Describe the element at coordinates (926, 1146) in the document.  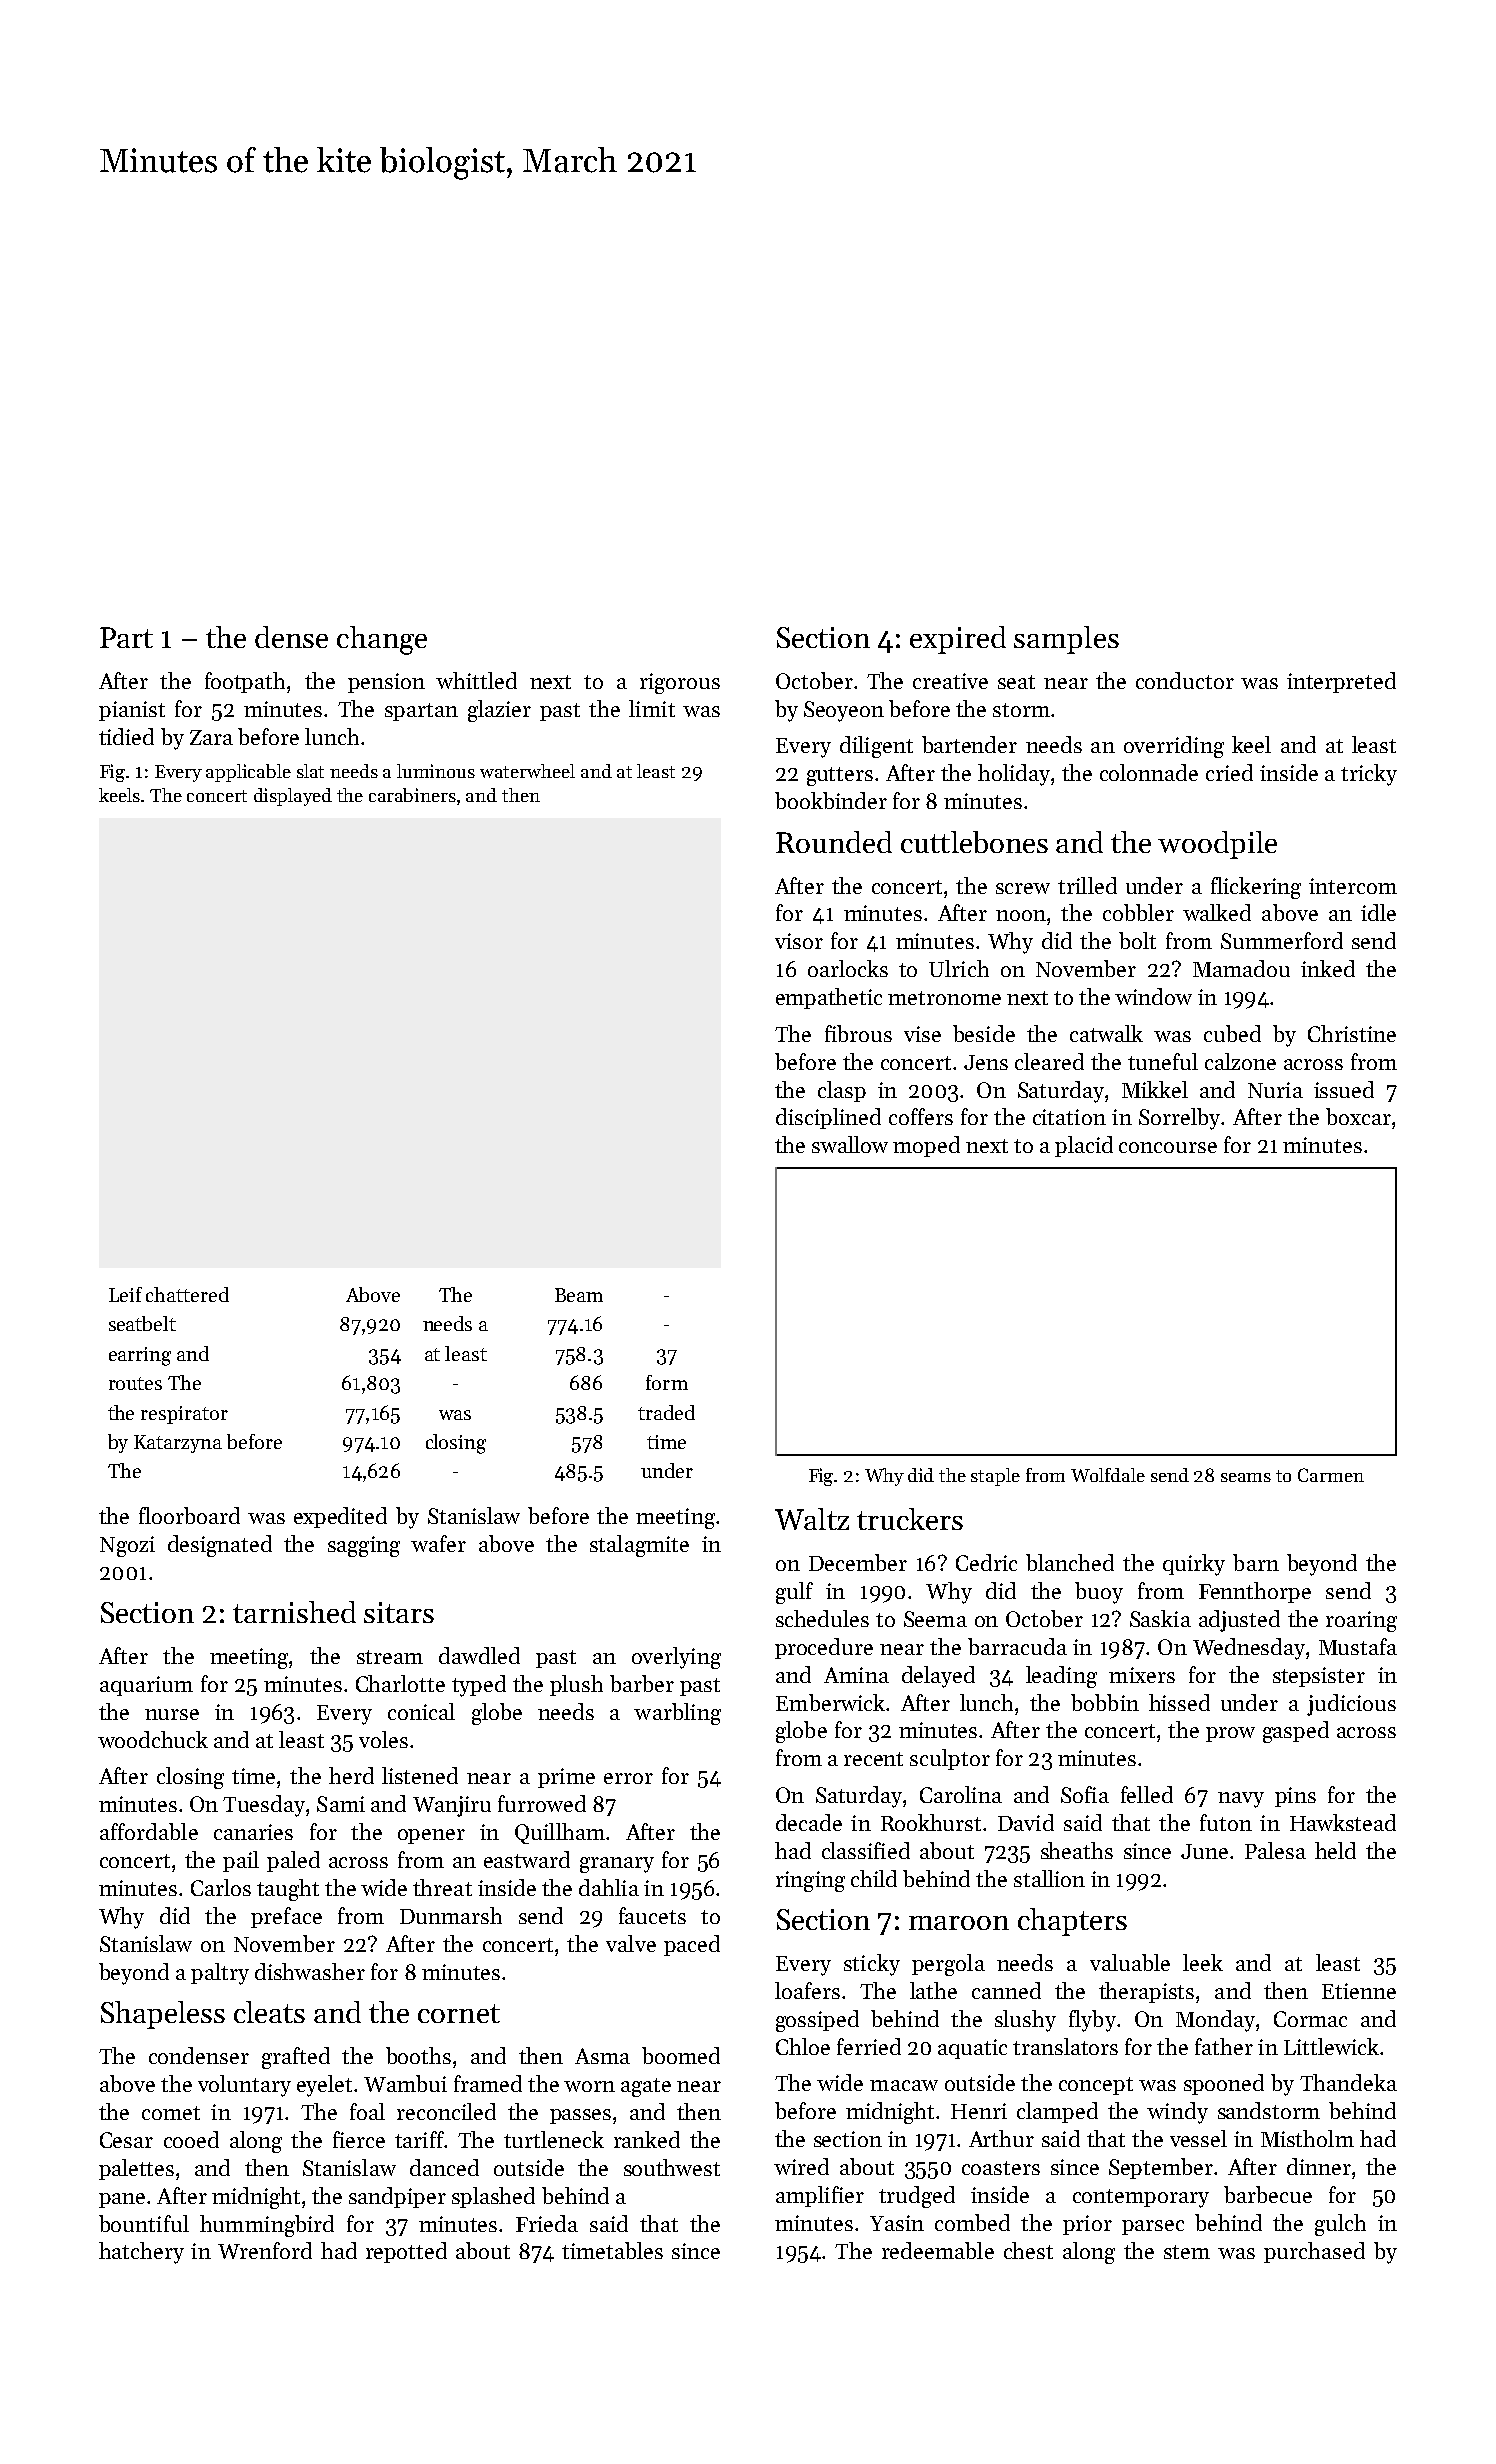
I see `moped` at that location.
